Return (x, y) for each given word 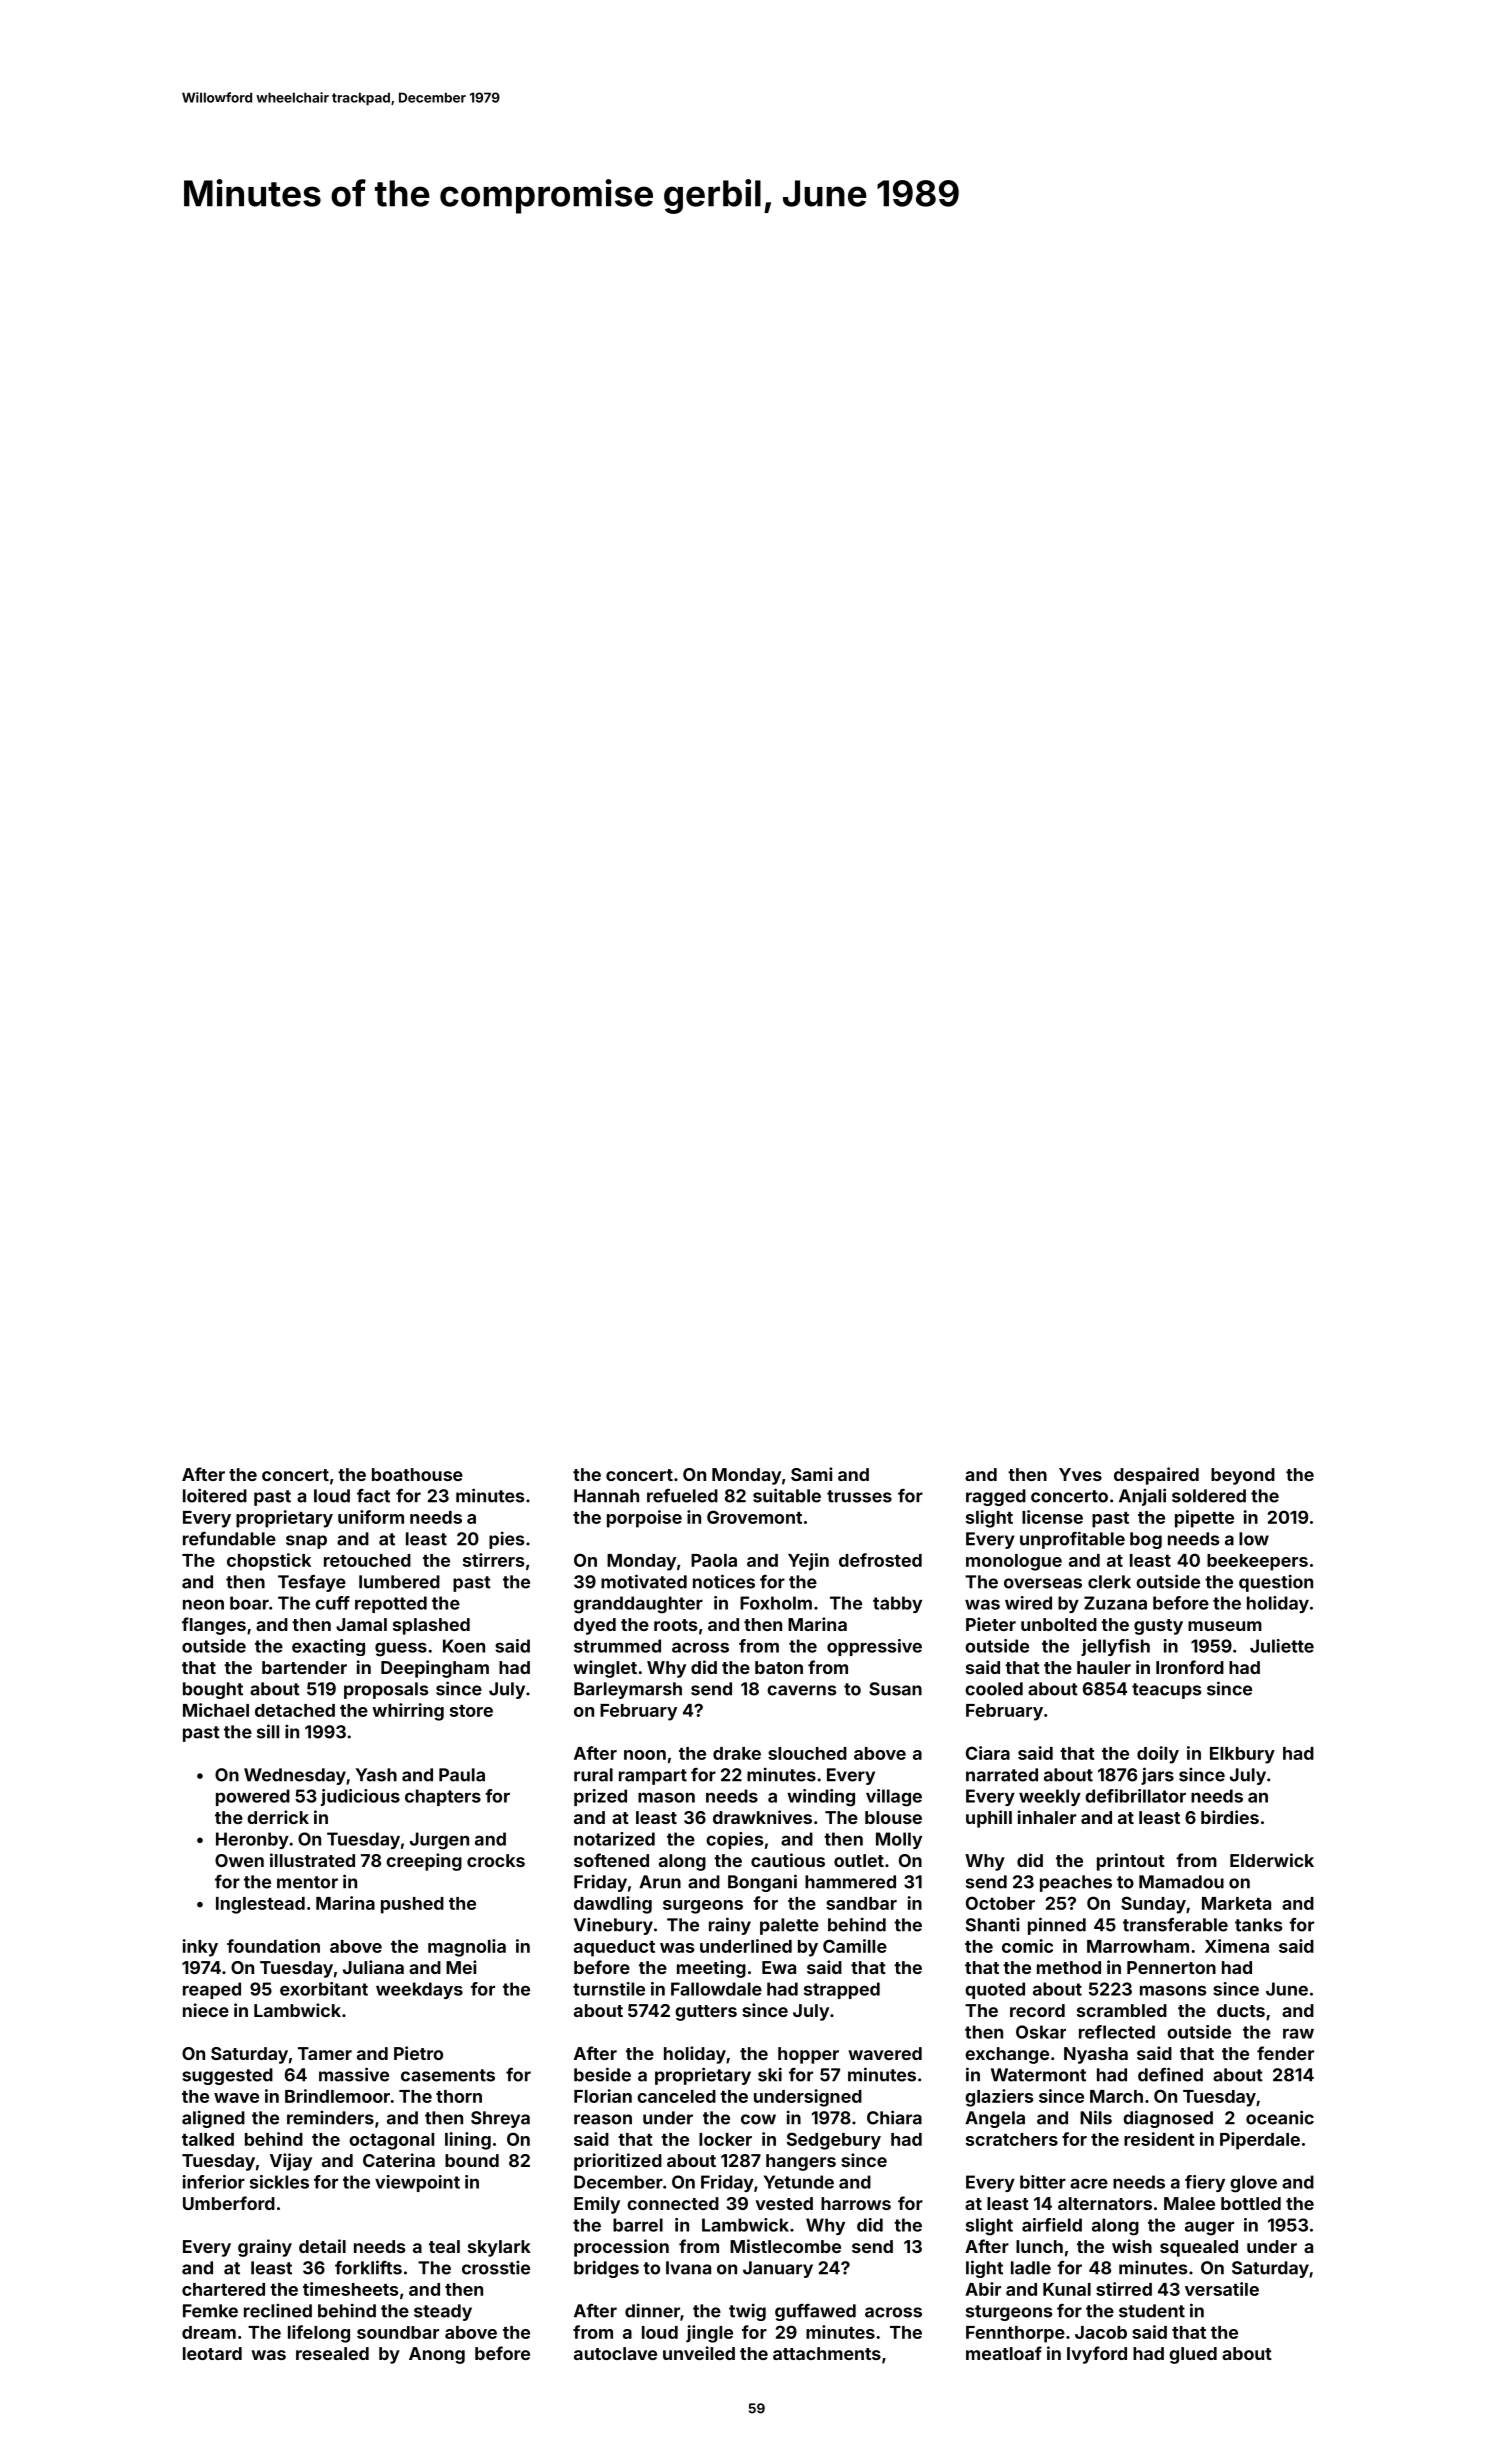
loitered (215, 1495)
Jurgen (439, 1841)
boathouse (417, 1474)
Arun (660, 1882)
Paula (462, 1775)
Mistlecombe (785, 2246)
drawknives (762, 1817)
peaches (1076, 1883)
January (778, 2269)
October (1000, 1903)
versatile (1222, 2289)
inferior (214, 2182)
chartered (223, 2289)
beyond (1243, 1476)
